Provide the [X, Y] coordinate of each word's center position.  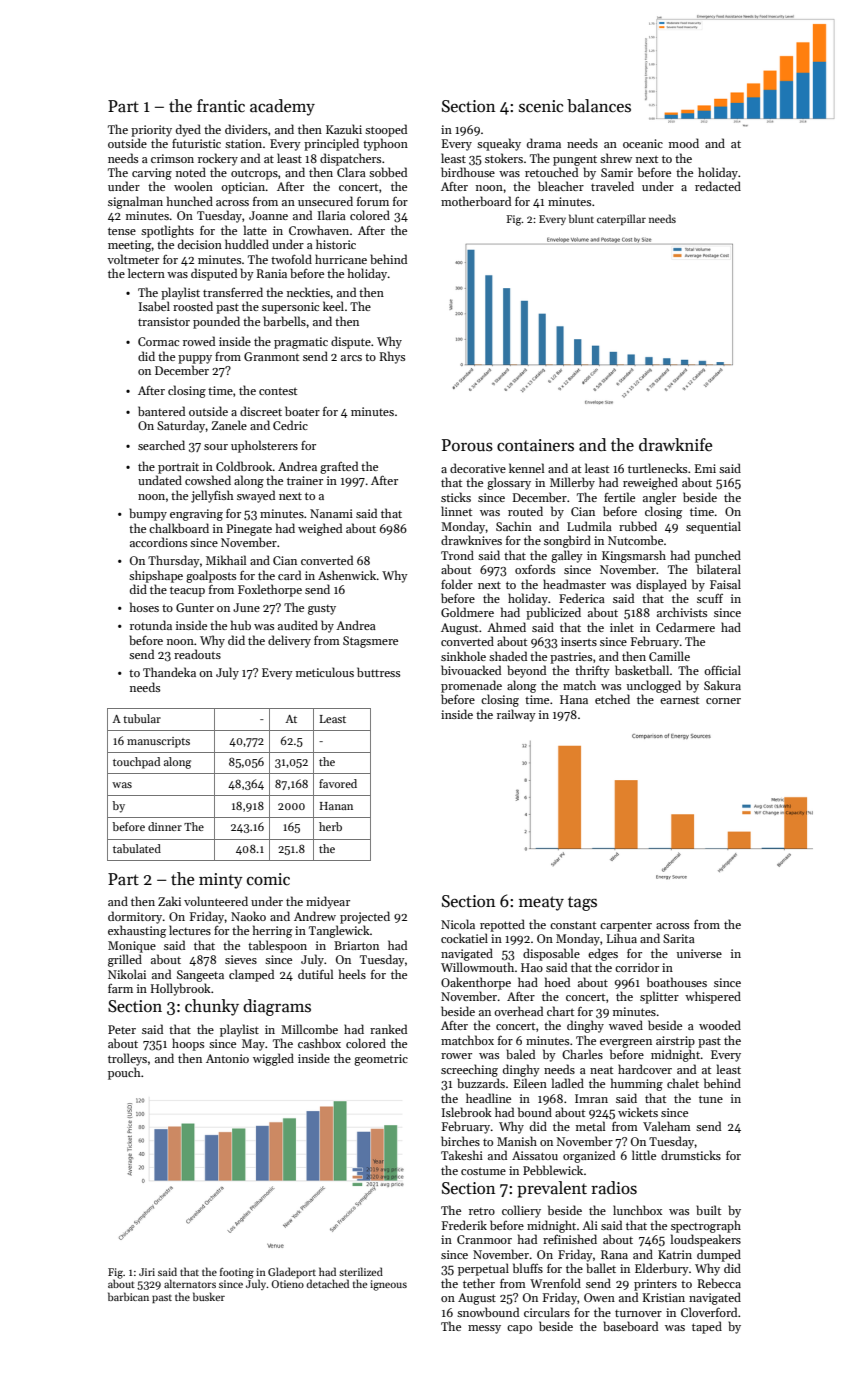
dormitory [135, 917]
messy [484, 1329]
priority [151, 131]
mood [684, 143]
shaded [508, 656]
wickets [638, 1112]
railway [516, 715]
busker [209, 1296]
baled [520, 1054]
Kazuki [344, 129]
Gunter [195, 607]
